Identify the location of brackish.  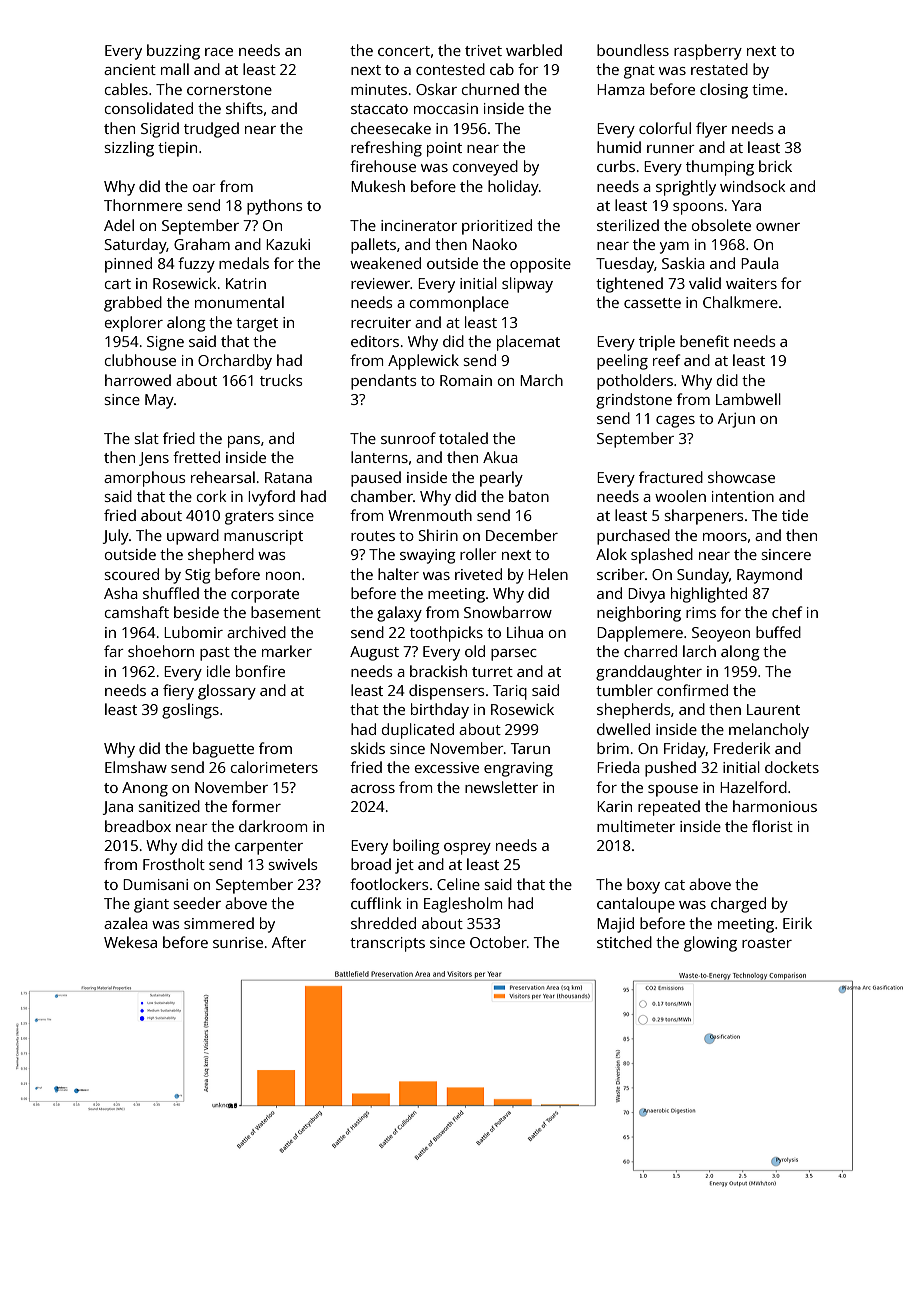
(438, 671).
